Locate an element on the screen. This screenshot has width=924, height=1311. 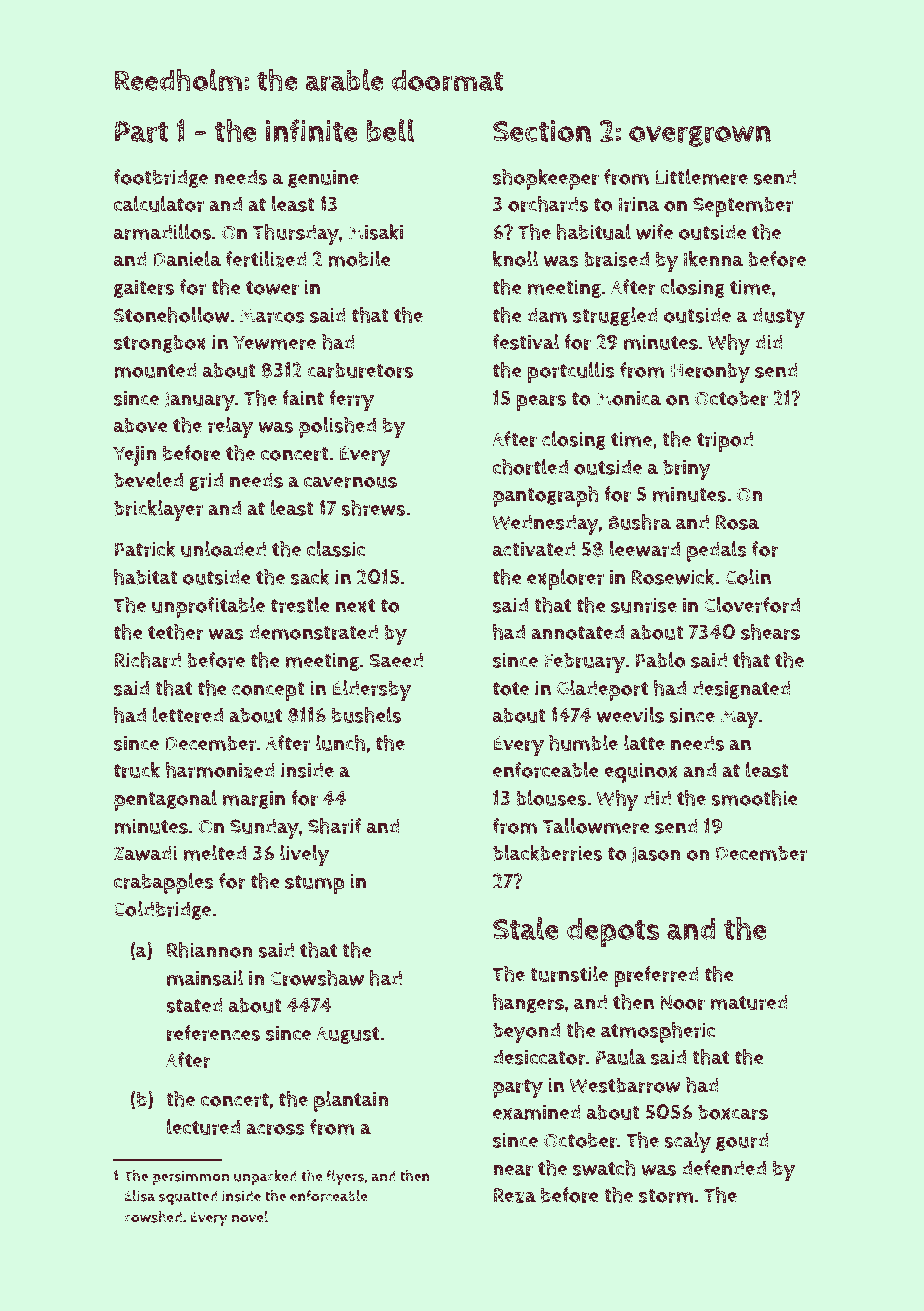
unprofitable is located at coordinates (208, 607).
